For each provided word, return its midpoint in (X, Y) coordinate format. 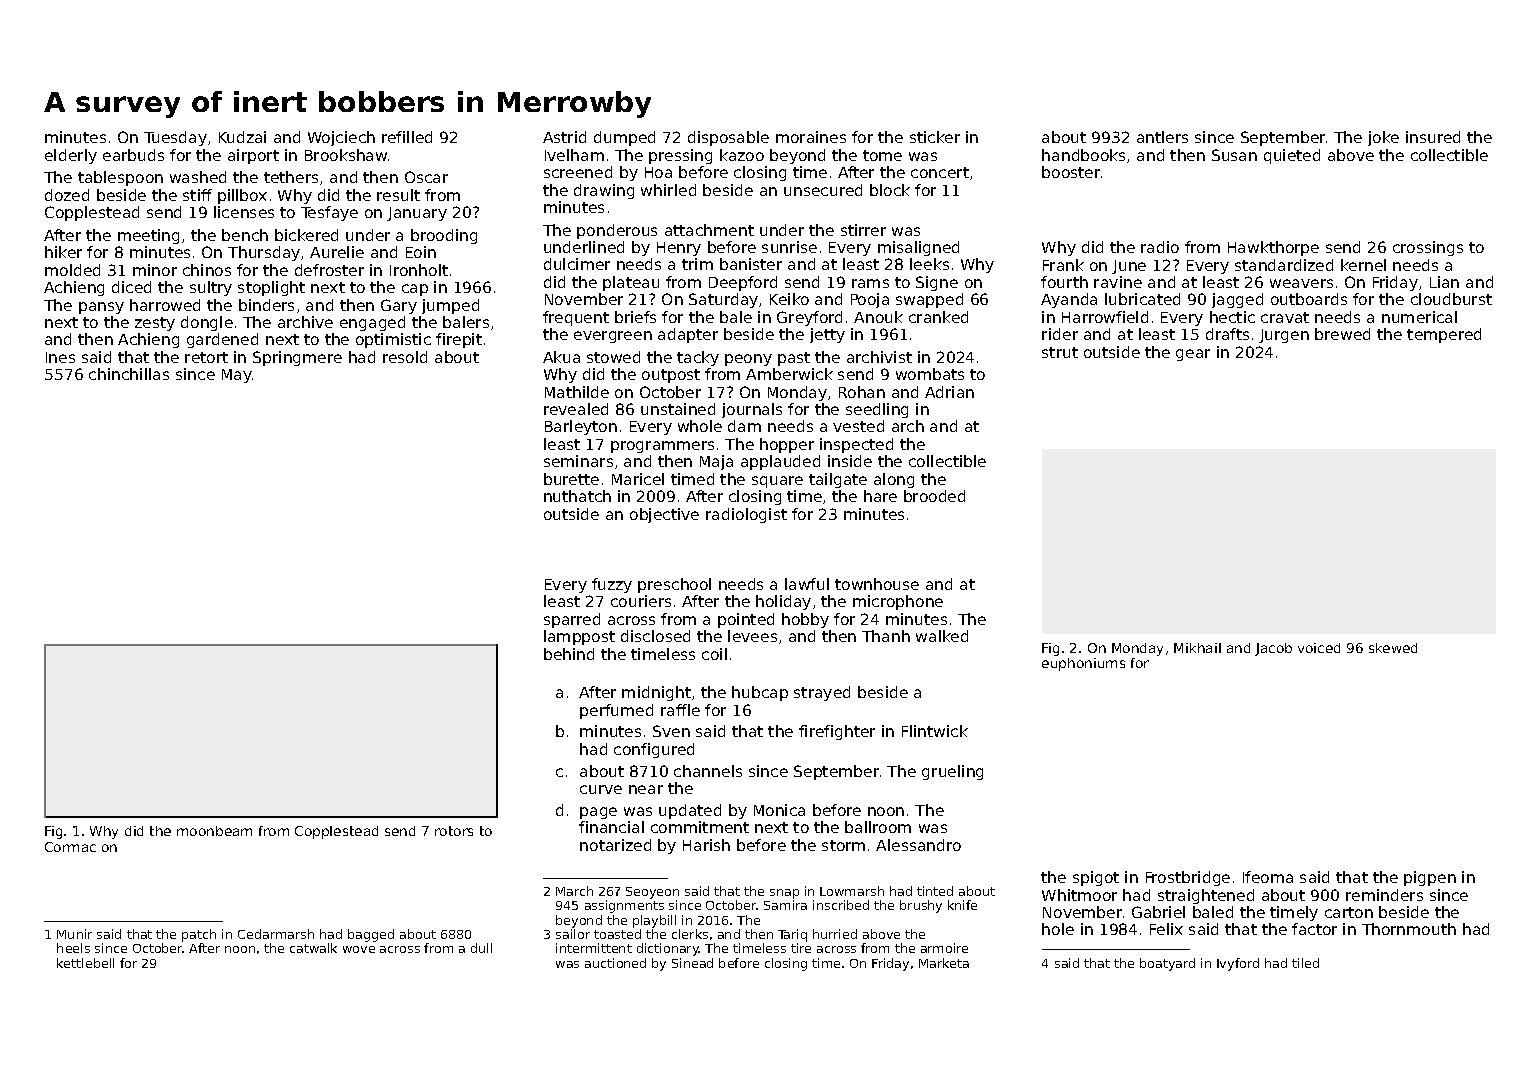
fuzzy (612, 585)
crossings (1428, 248)
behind (569, 654)
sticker (935, 137)
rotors (454, 831)
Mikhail (1197, 648)
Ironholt (419, 270)
